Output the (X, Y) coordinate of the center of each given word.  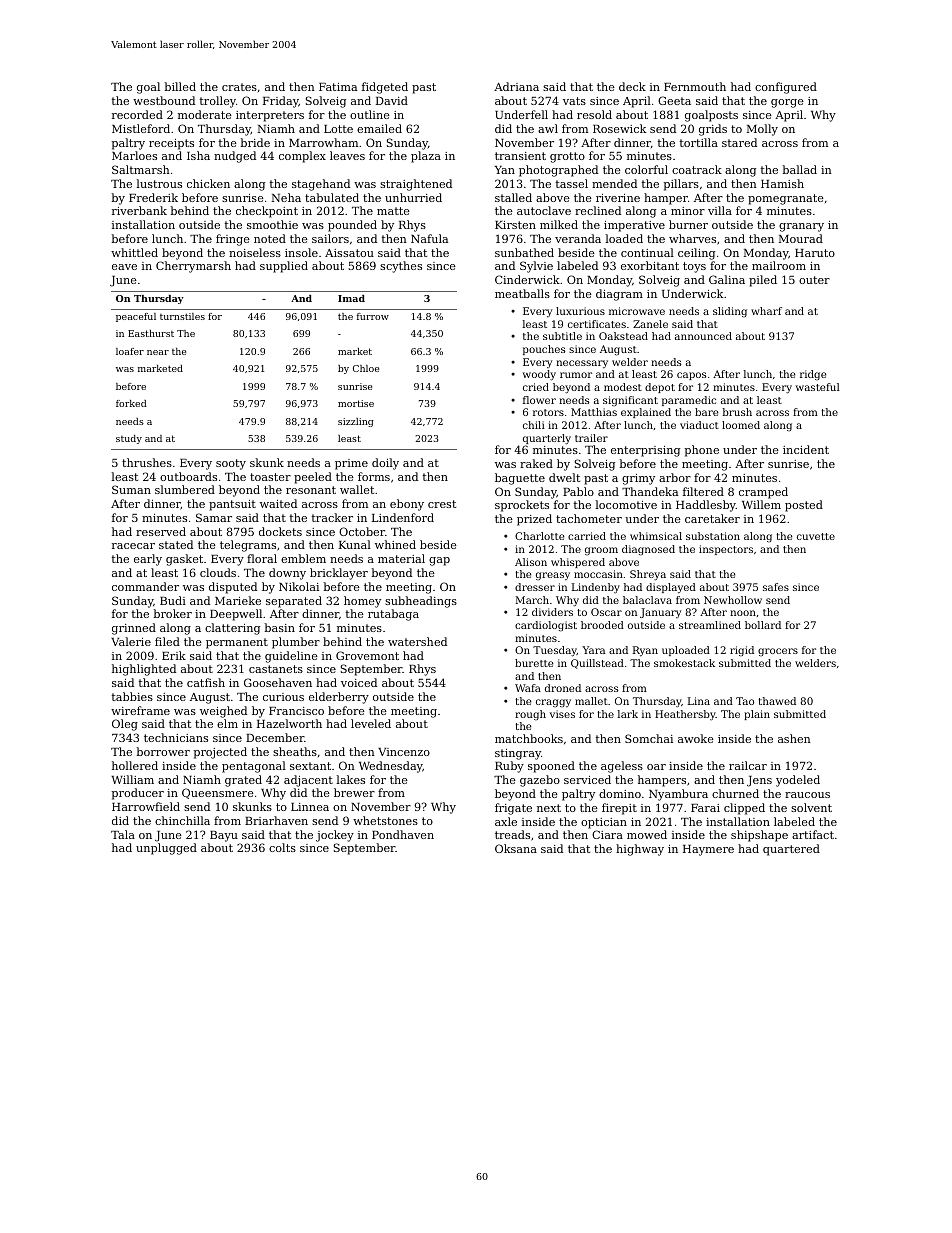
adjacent (308, 781)
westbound (164, 100)
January (660, 613)
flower (539, 400)
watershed (417, 641)
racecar (133, 546)
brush (737, 412)
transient (520, 156)
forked (131, 403)
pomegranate (786, 199)
